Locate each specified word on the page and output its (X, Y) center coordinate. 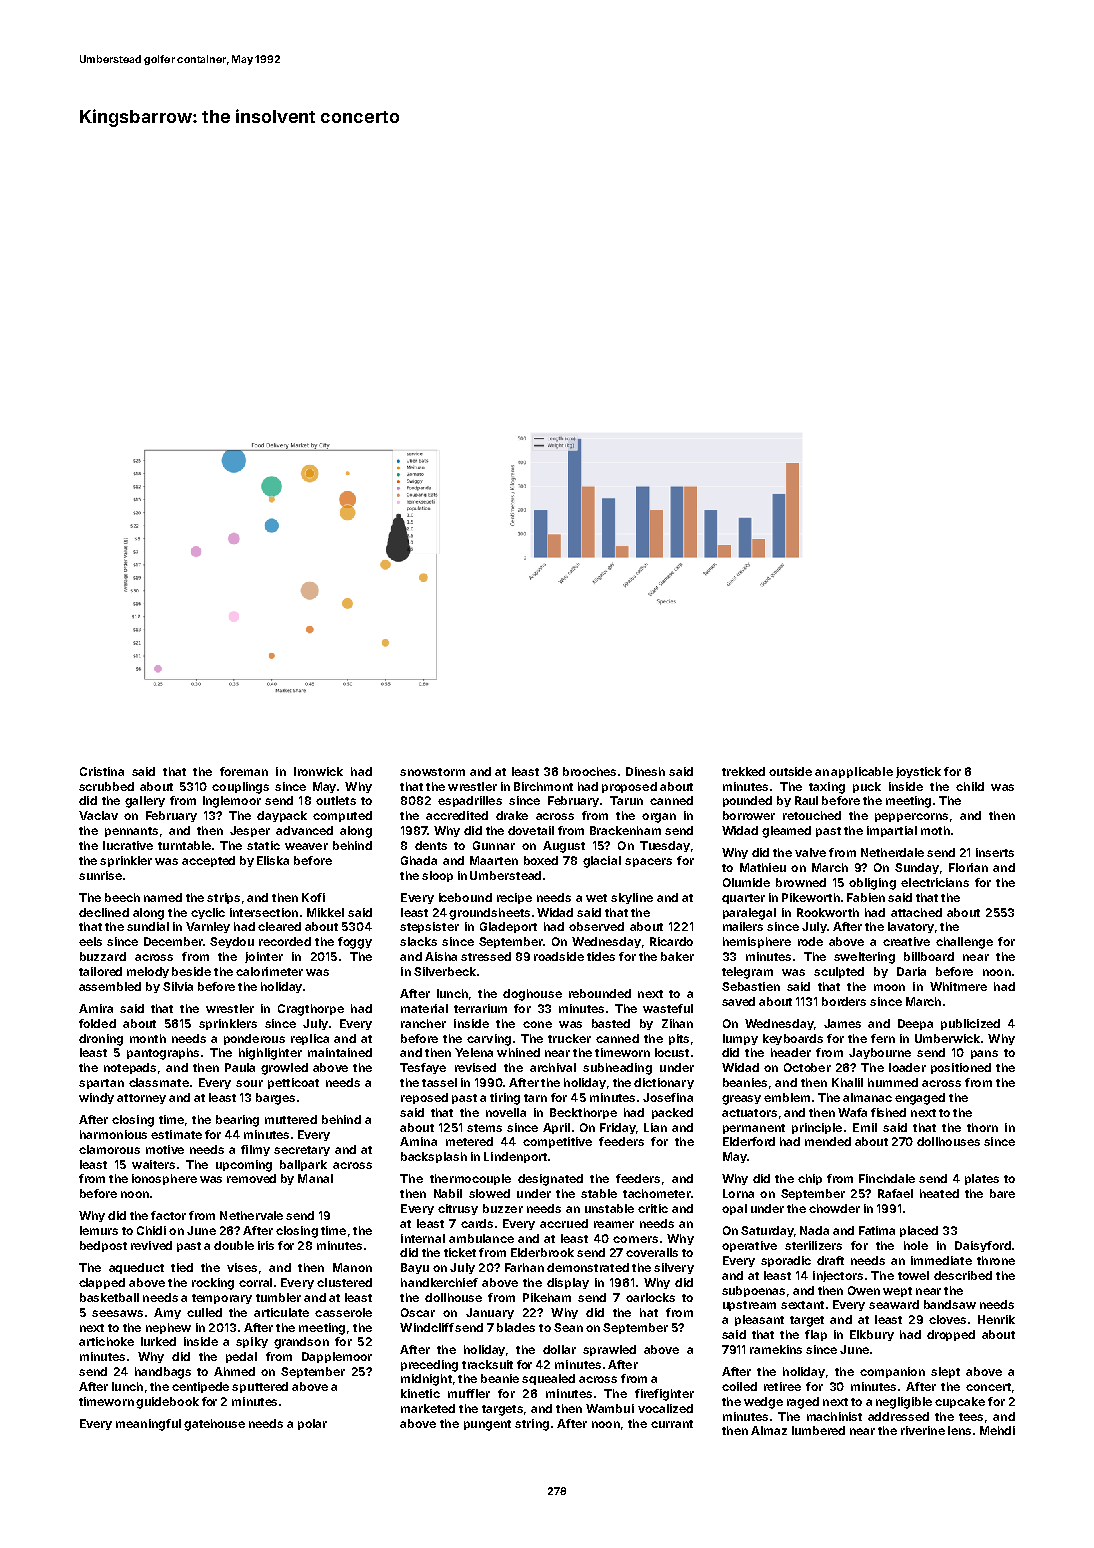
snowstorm (432, 772)
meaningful (148, 1425)
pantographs (163, 1054)
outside (790, 771)
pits (679, 1039)
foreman (244, 771)
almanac (867, 1097)
